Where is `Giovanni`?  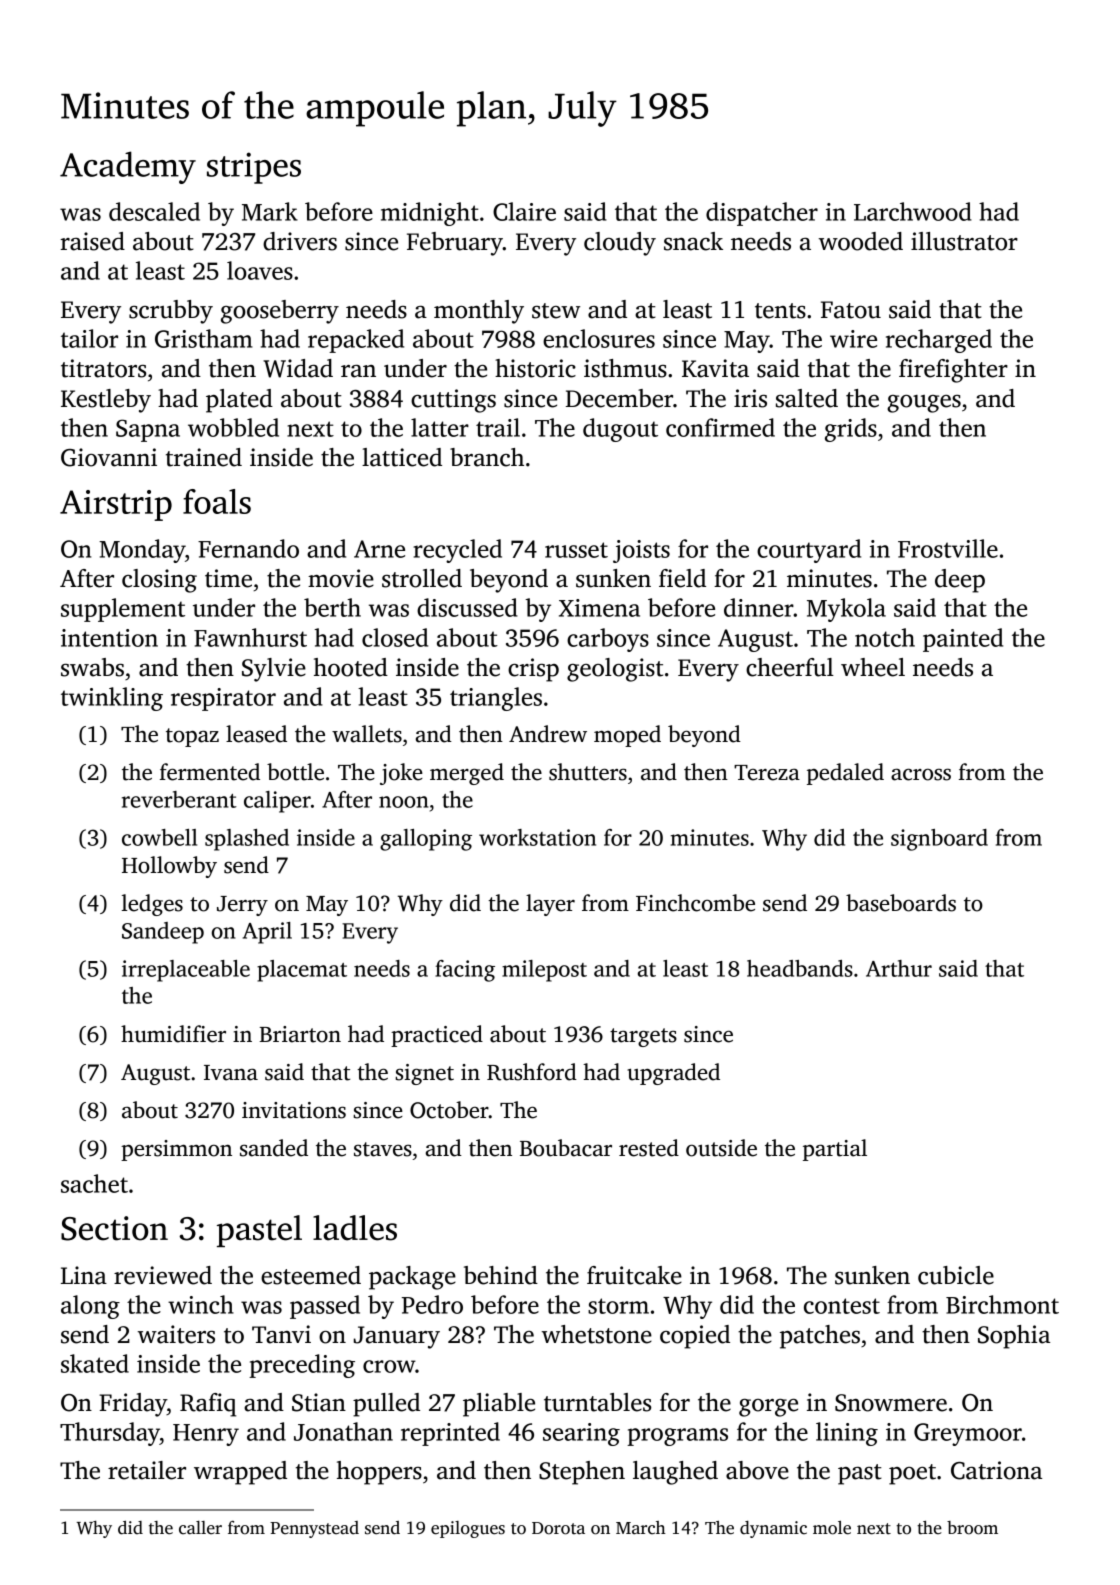
Giovanni is located at coordinates (109, 457).
